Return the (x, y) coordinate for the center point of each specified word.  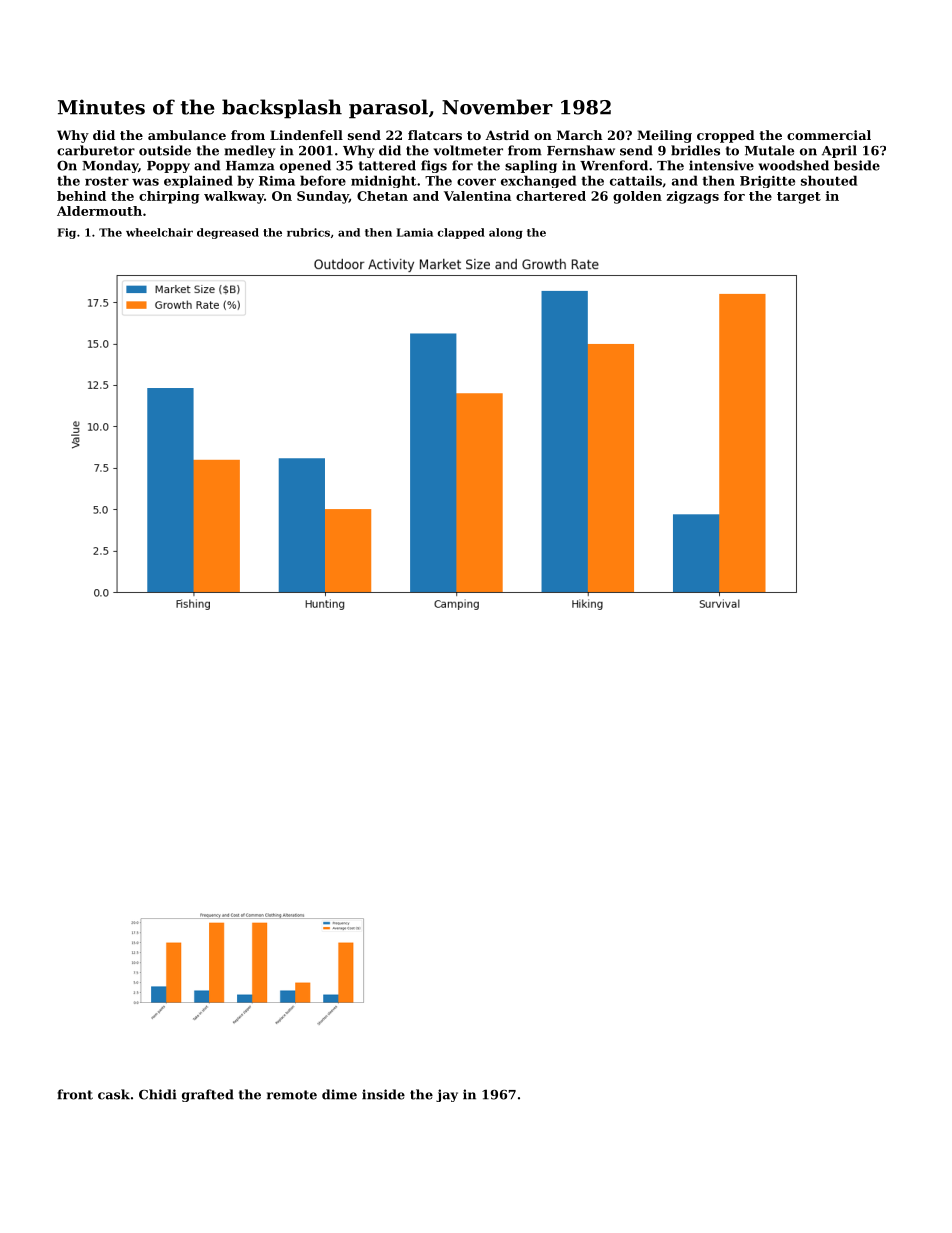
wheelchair (159, 232)
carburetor (96, 150)
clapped (461, 233)
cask (114, 1094)
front (75, 1094)
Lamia (415, 232)
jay (447, 1095)
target (799, 198)
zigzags (693, 197)
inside (383, 1094)
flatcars (435, 135)
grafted (208, 1095)
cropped (726, 136)
